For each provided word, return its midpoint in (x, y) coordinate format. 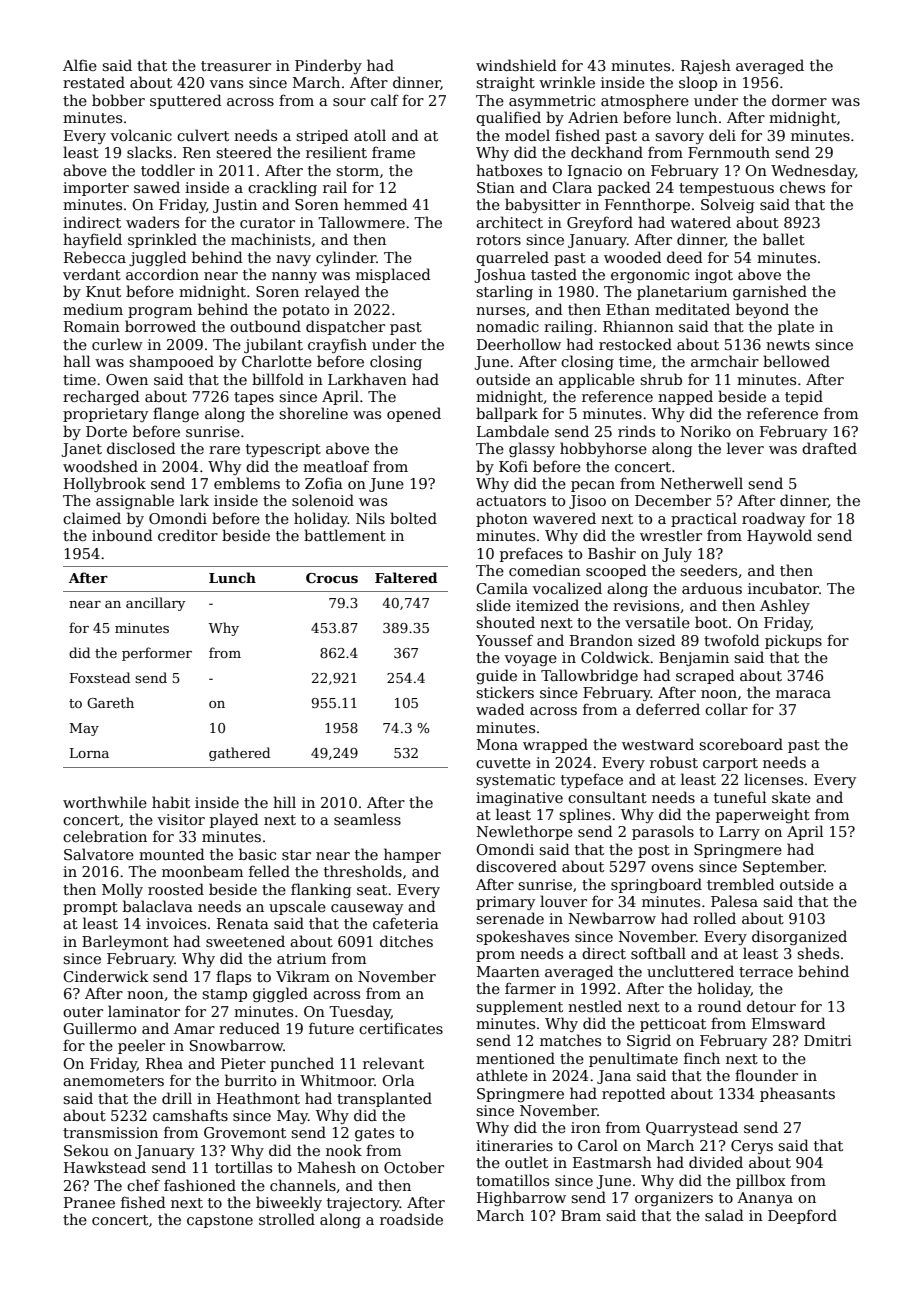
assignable (135, 501)
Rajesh (706, 66)
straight (505, 83)
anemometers (113, 1081)
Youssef (504, 640)
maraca (803, 694)
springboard (656, 885)
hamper (412, 855)
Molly (122, 890)
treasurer (236, 66)
